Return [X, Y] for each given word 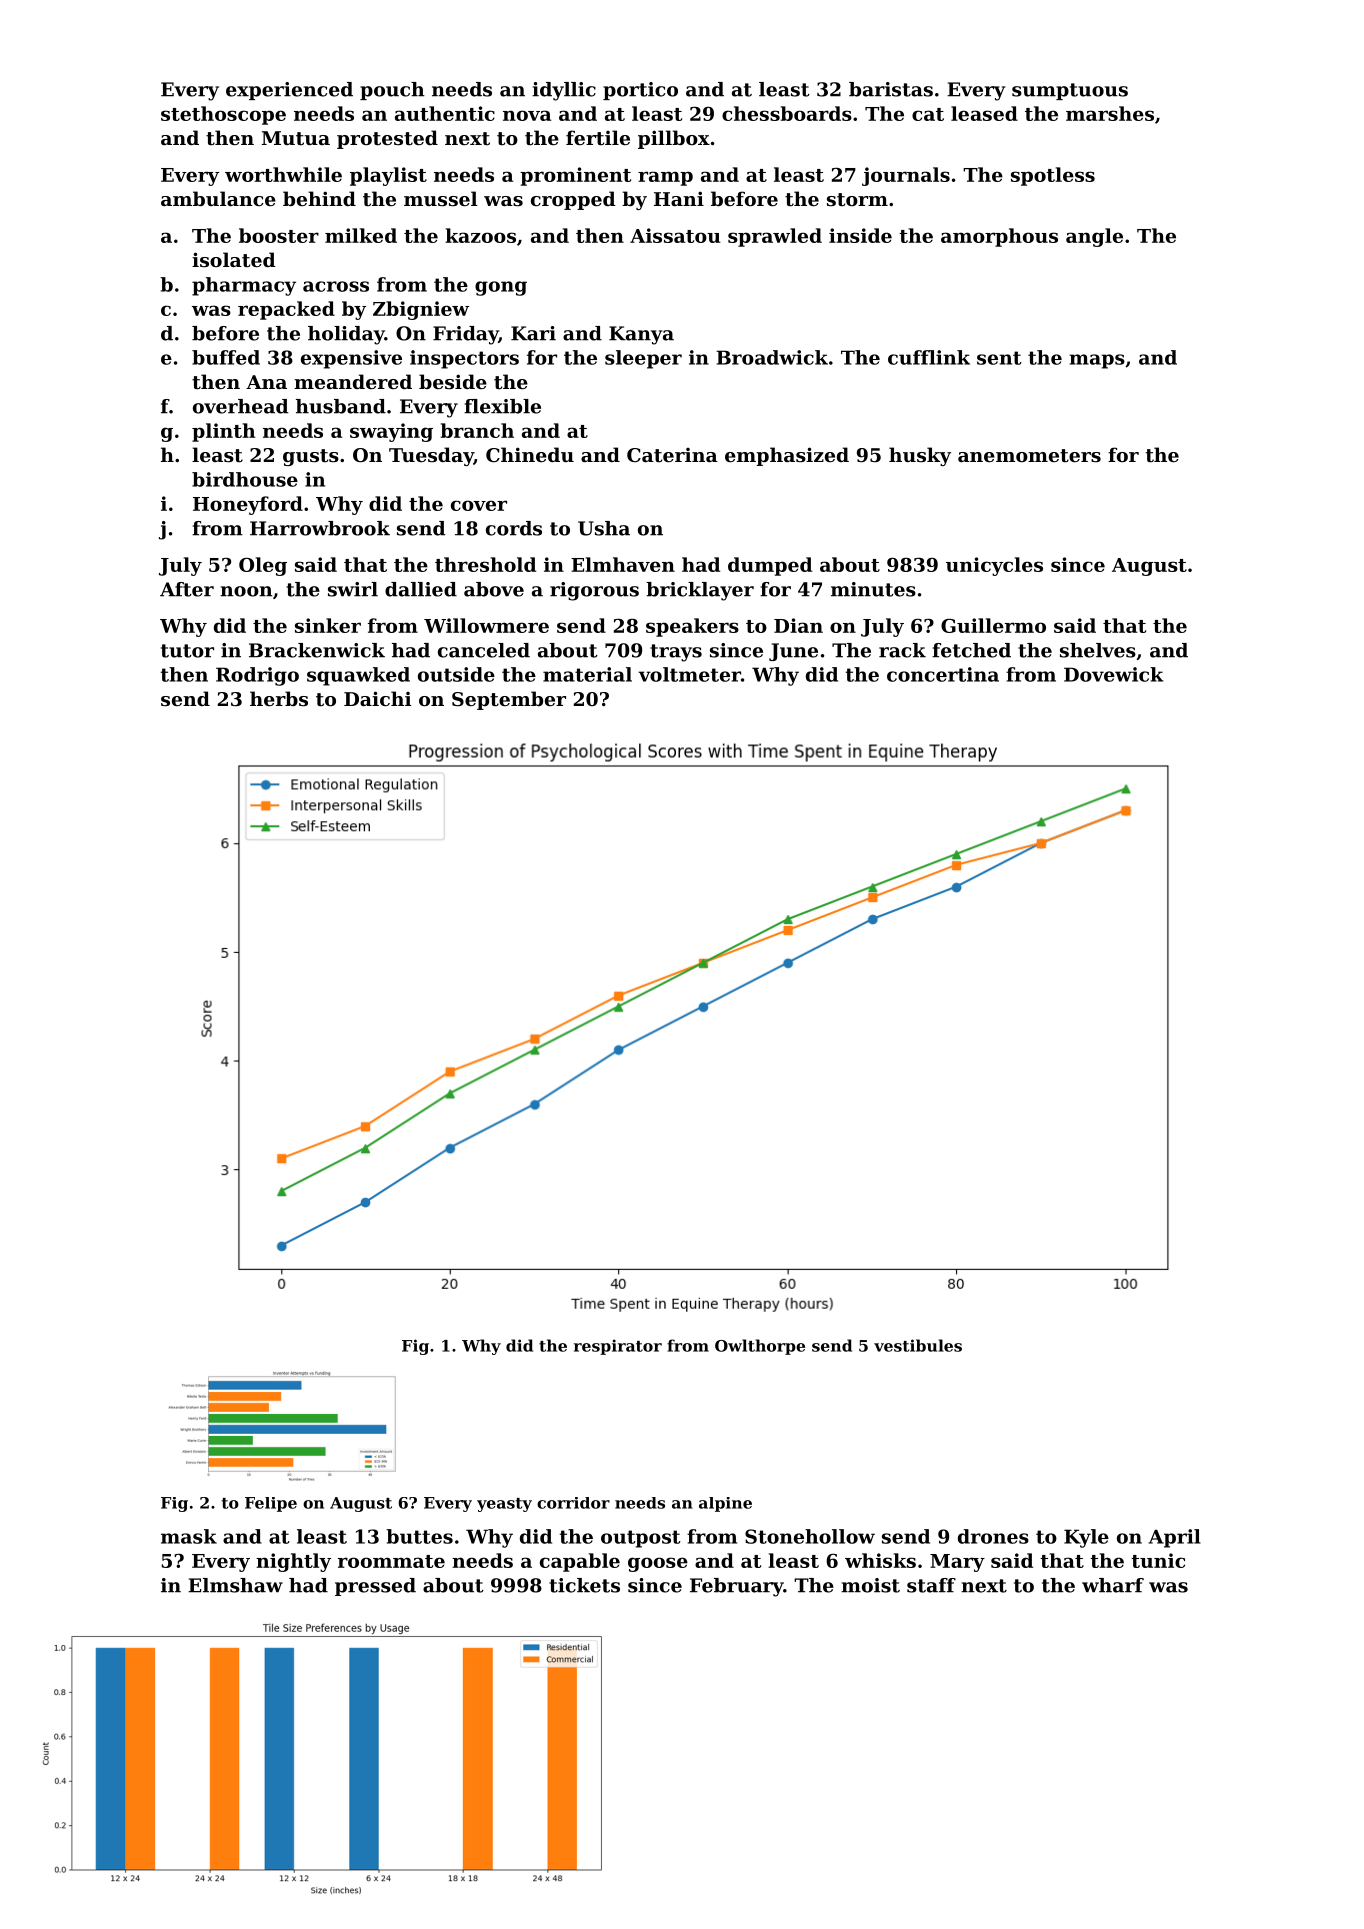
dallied [421, 589]
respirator [618, 1347]
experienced [289, 91]
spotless [1053, 176]
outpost [641, 1539]
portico [640, 91]
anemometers [1029, 456]
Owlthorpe [760, 1347]
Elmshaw [235, 1585]
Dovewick [1114, 674]
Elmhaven [623, 564]
